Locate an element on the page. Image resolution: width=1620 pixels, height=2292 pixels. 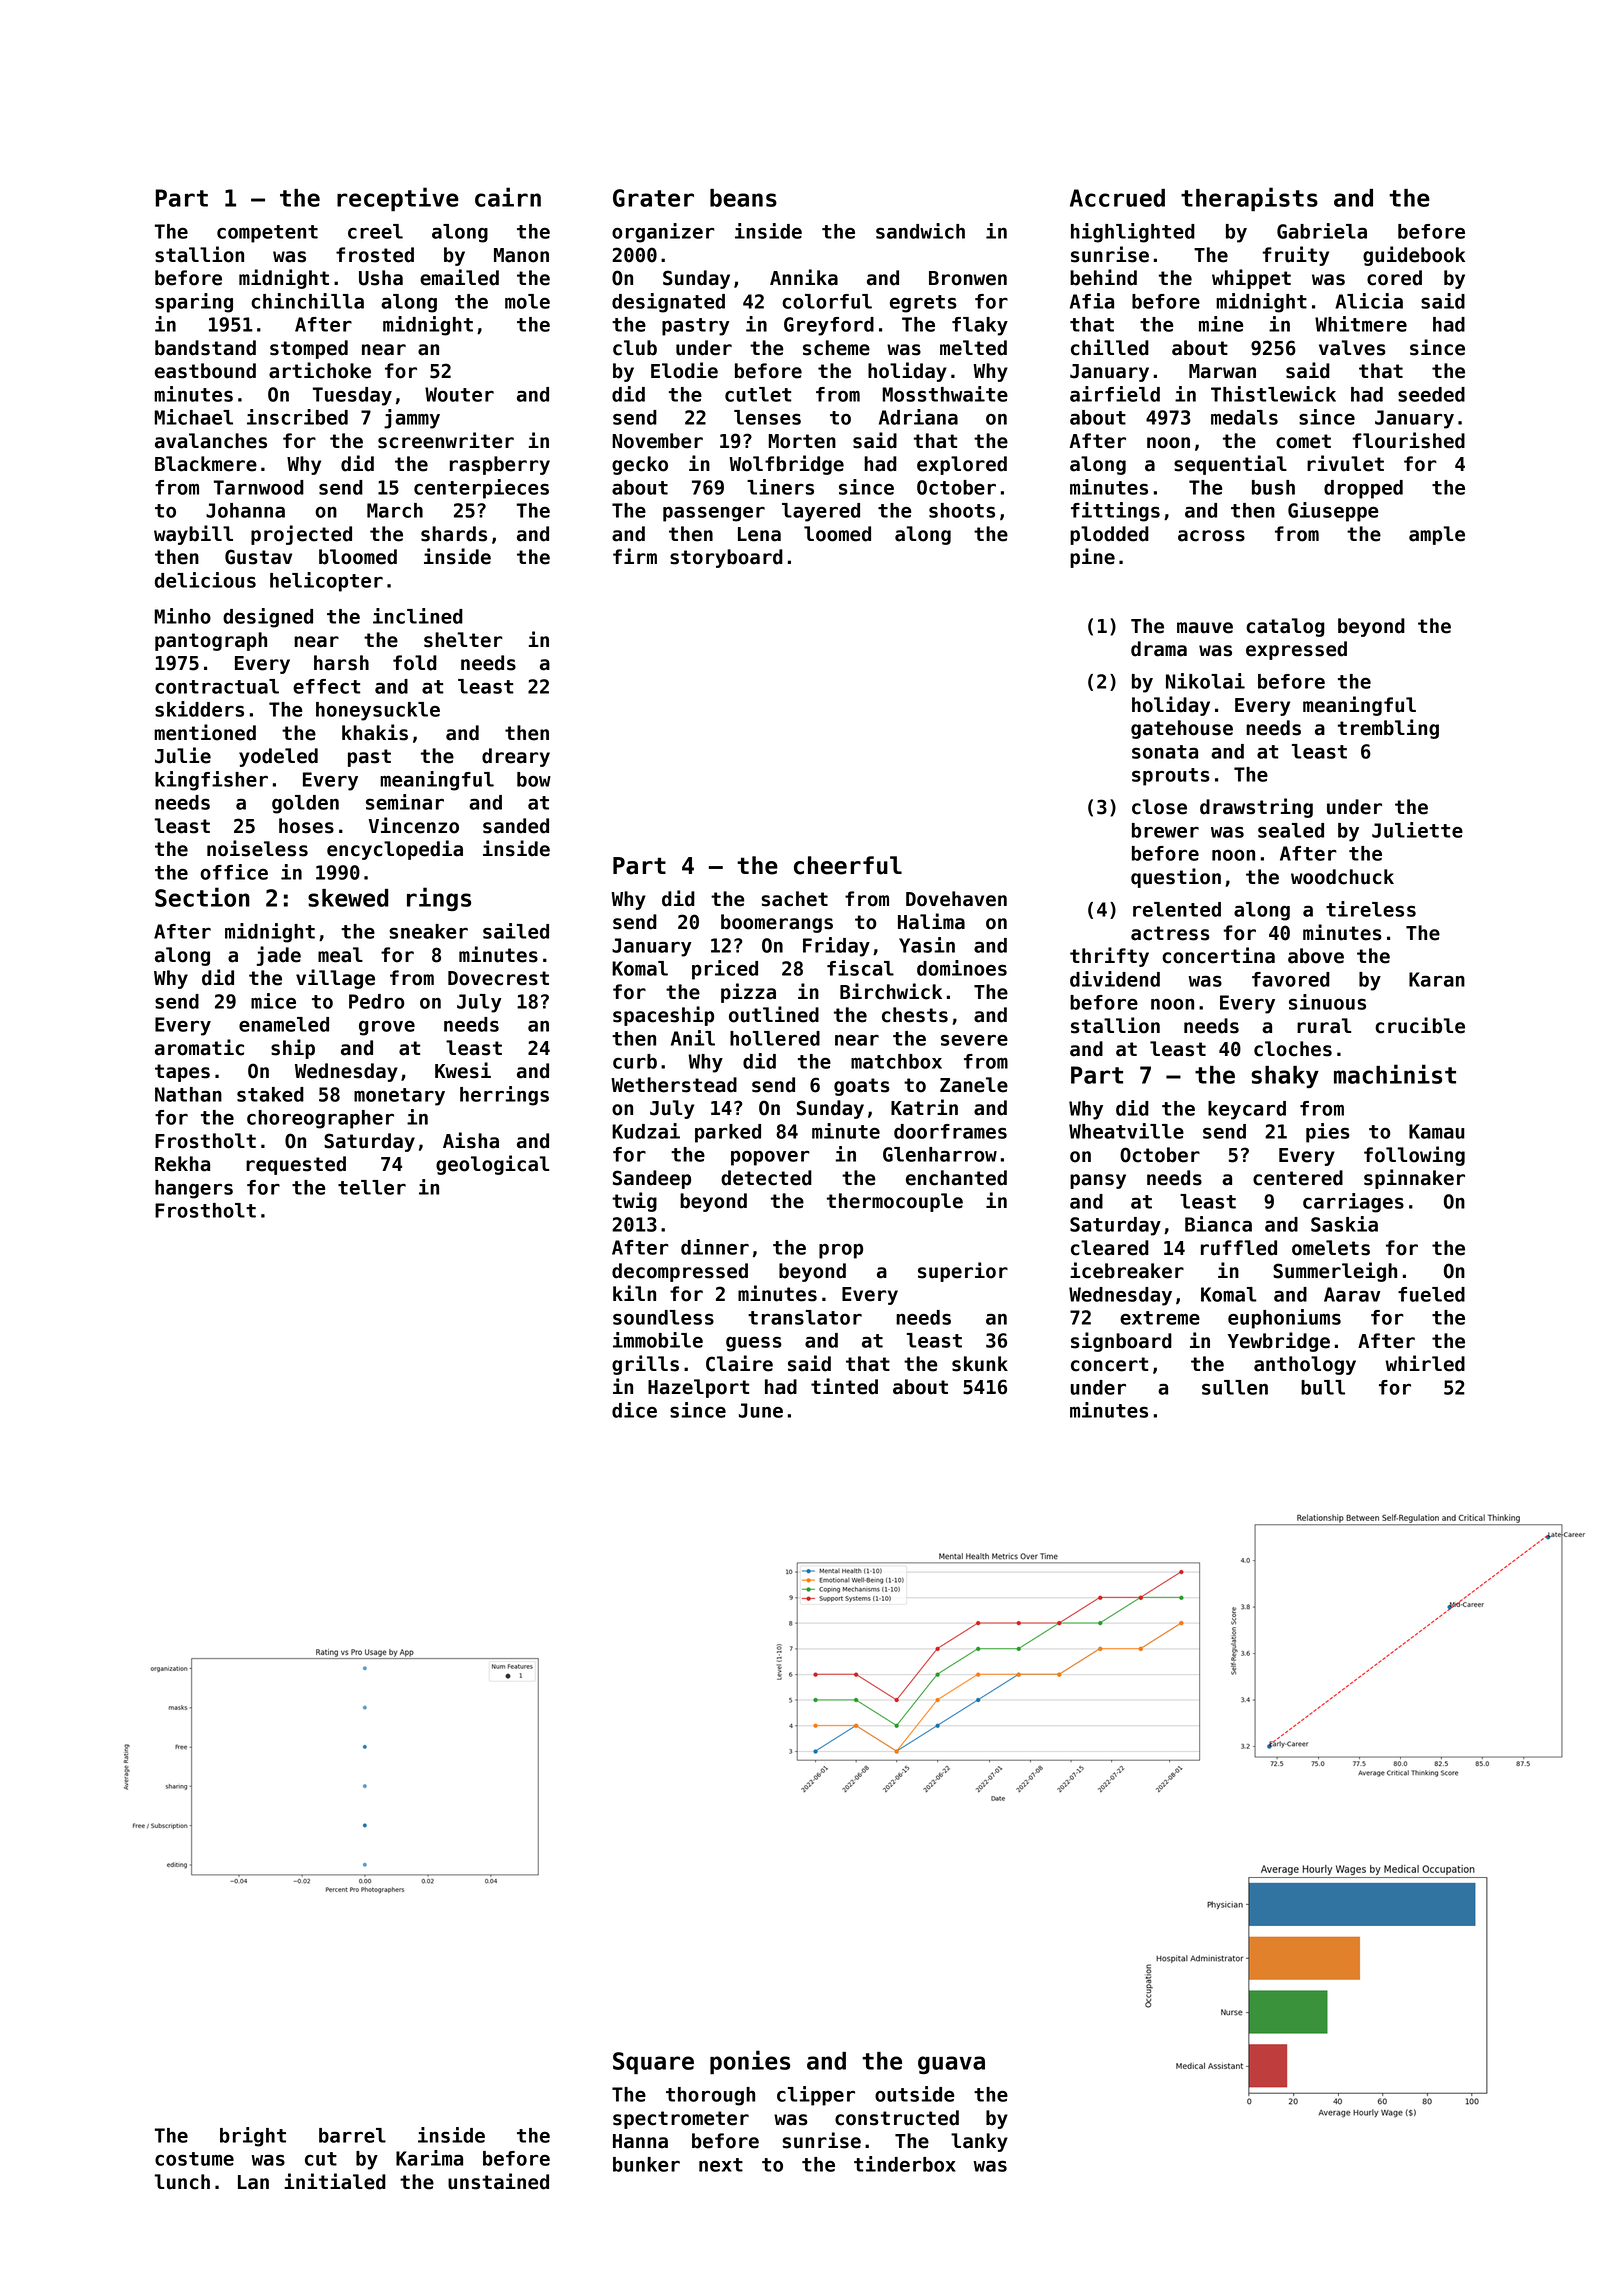
cairn is located at coordinates (508, 197).
